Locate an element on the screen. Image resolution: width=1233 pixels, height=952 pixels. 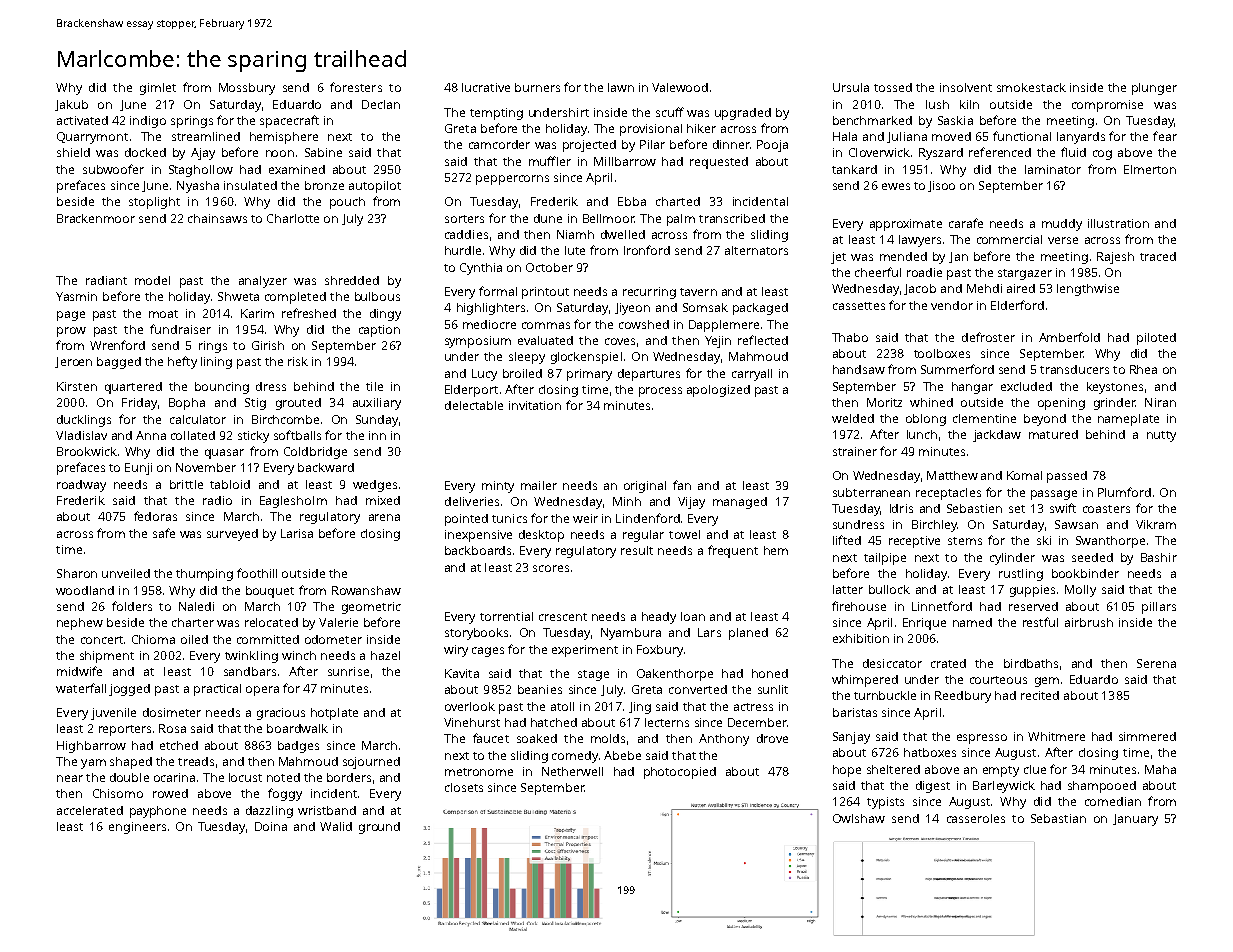
Sebastien is located at coordinates (974, 508).
